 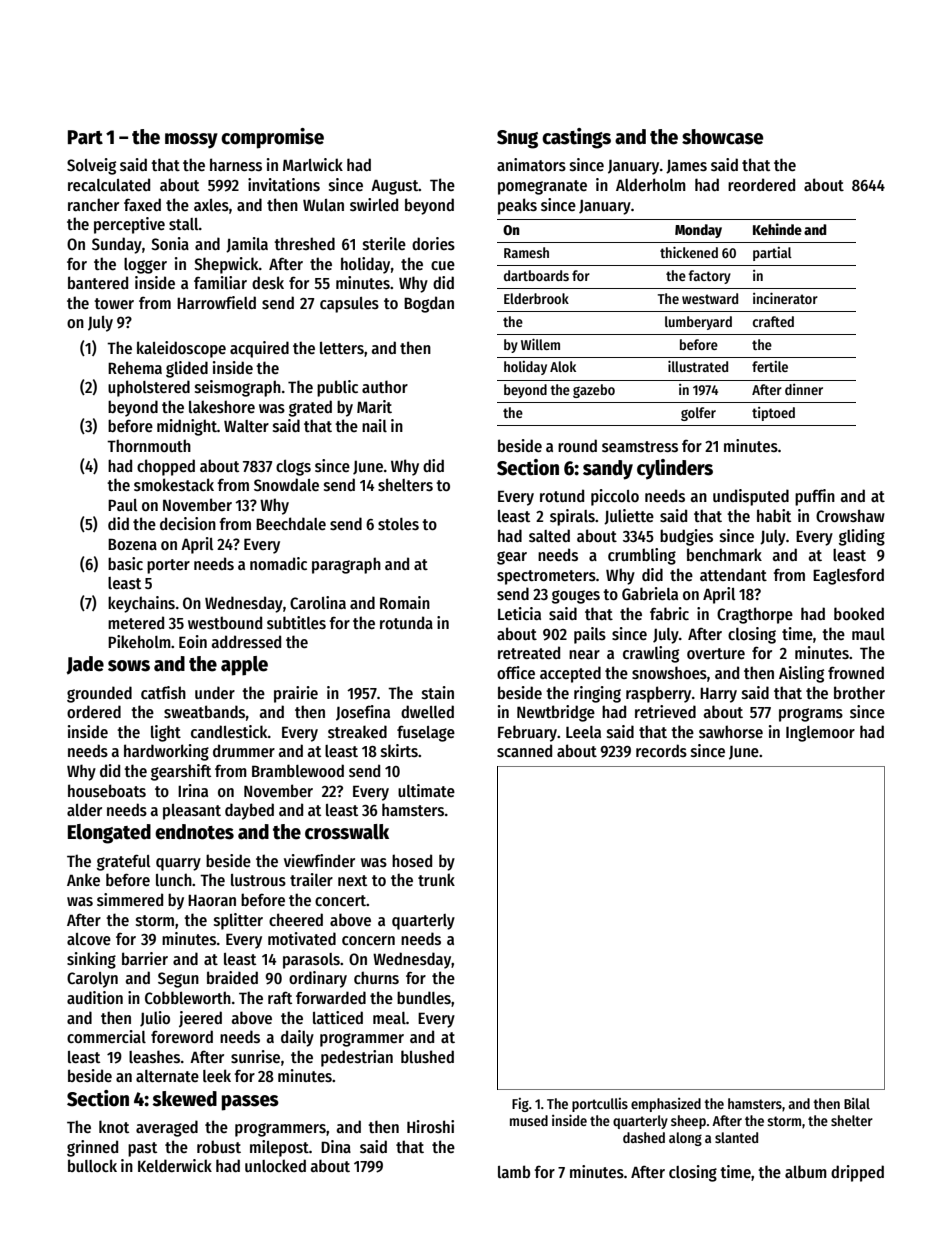 I want to click on stain, so click(x=438, y=692).
